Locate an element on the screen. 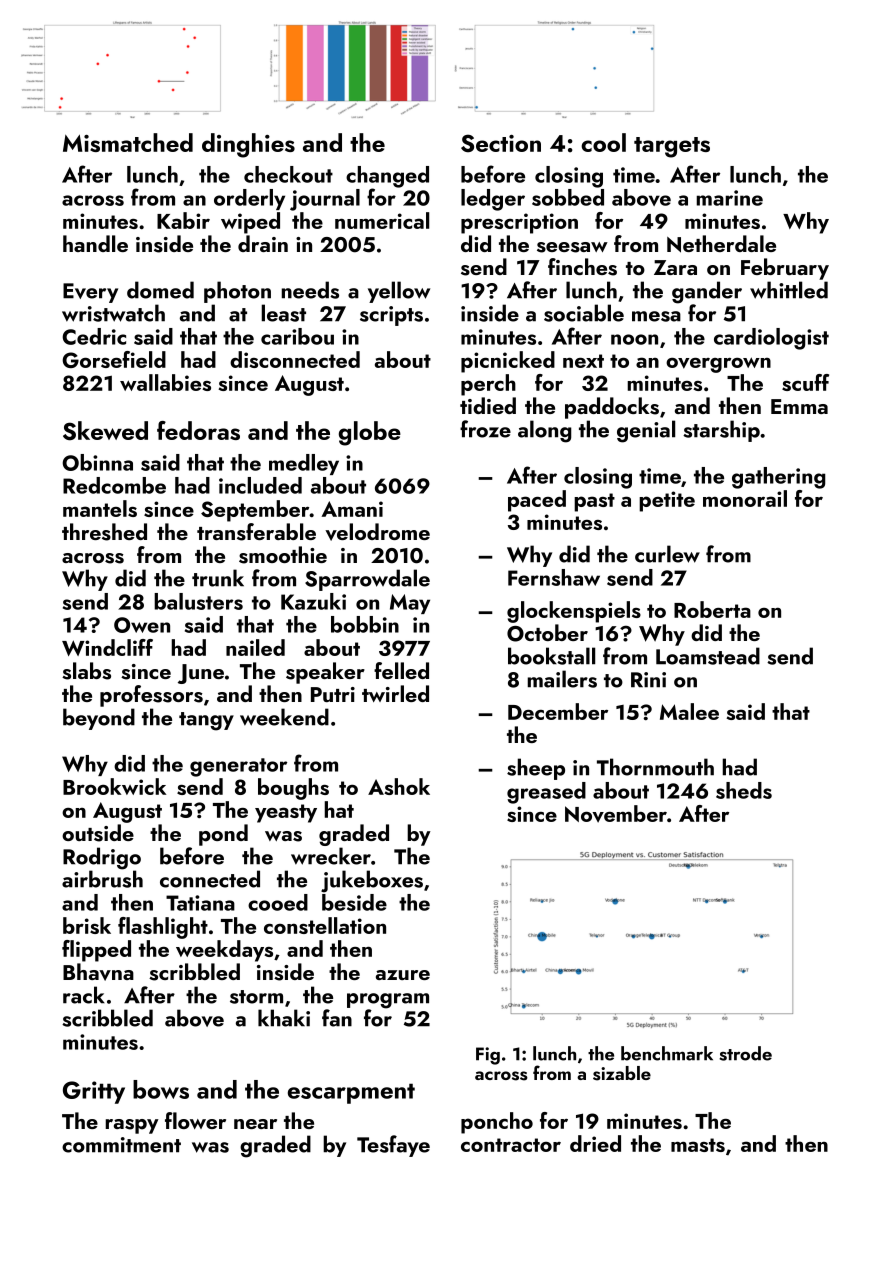 The width and height of the screenshot is (891, 1265). yellow is located at coordinates (399, 292).
